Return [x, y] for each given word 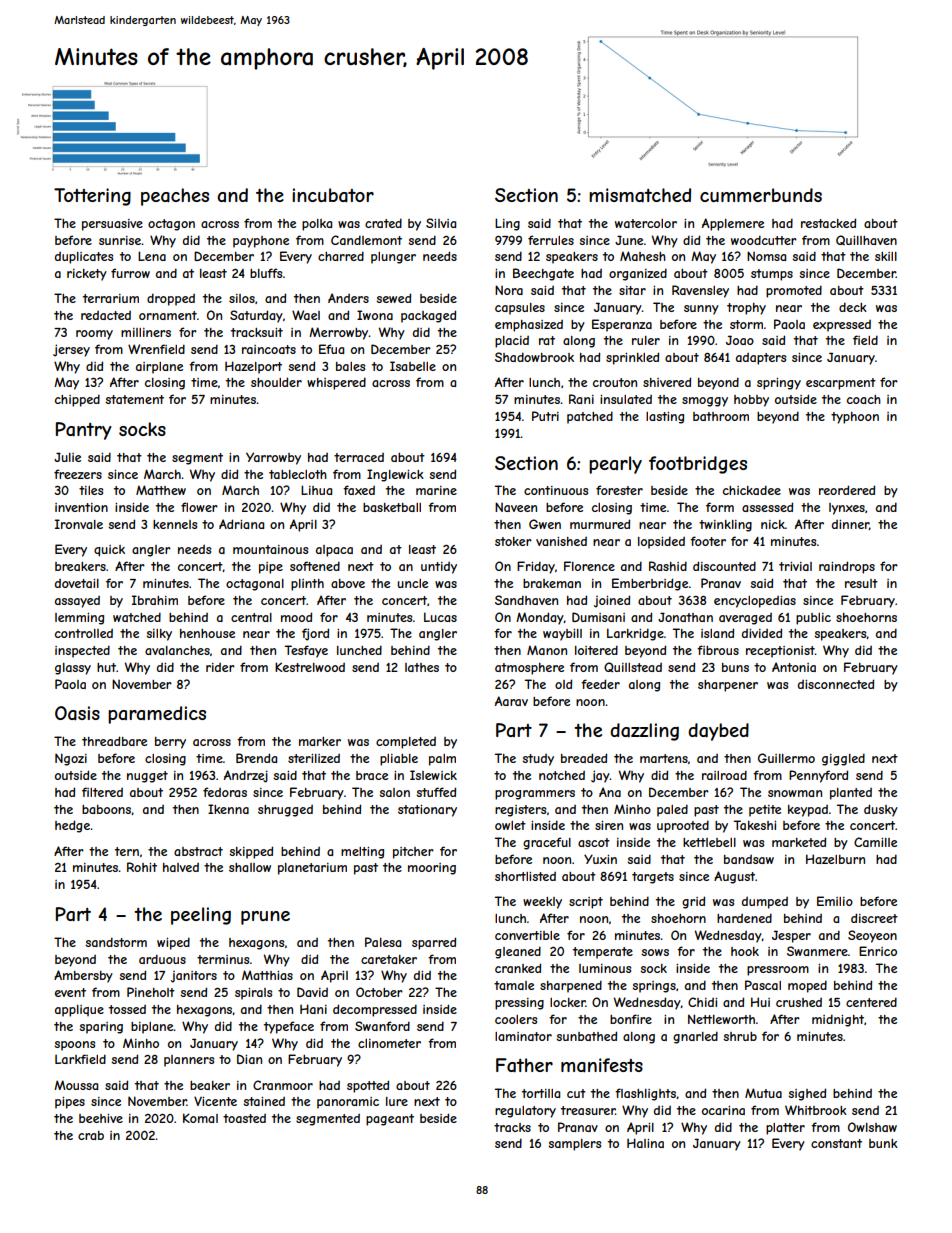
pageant [390, 1120]
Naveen [516, 507]
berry [170, 743]
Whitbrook [816, 1110]
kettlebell [709, 842]
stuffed [436, 792]
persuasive [112, 225]
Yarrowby [273, 458]
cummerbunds [761, 195]
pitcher [413, 853]
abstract [198, 851]
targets [653, 878]
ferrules [551, 240]
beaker [210, 1085]
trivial [795, 566]
